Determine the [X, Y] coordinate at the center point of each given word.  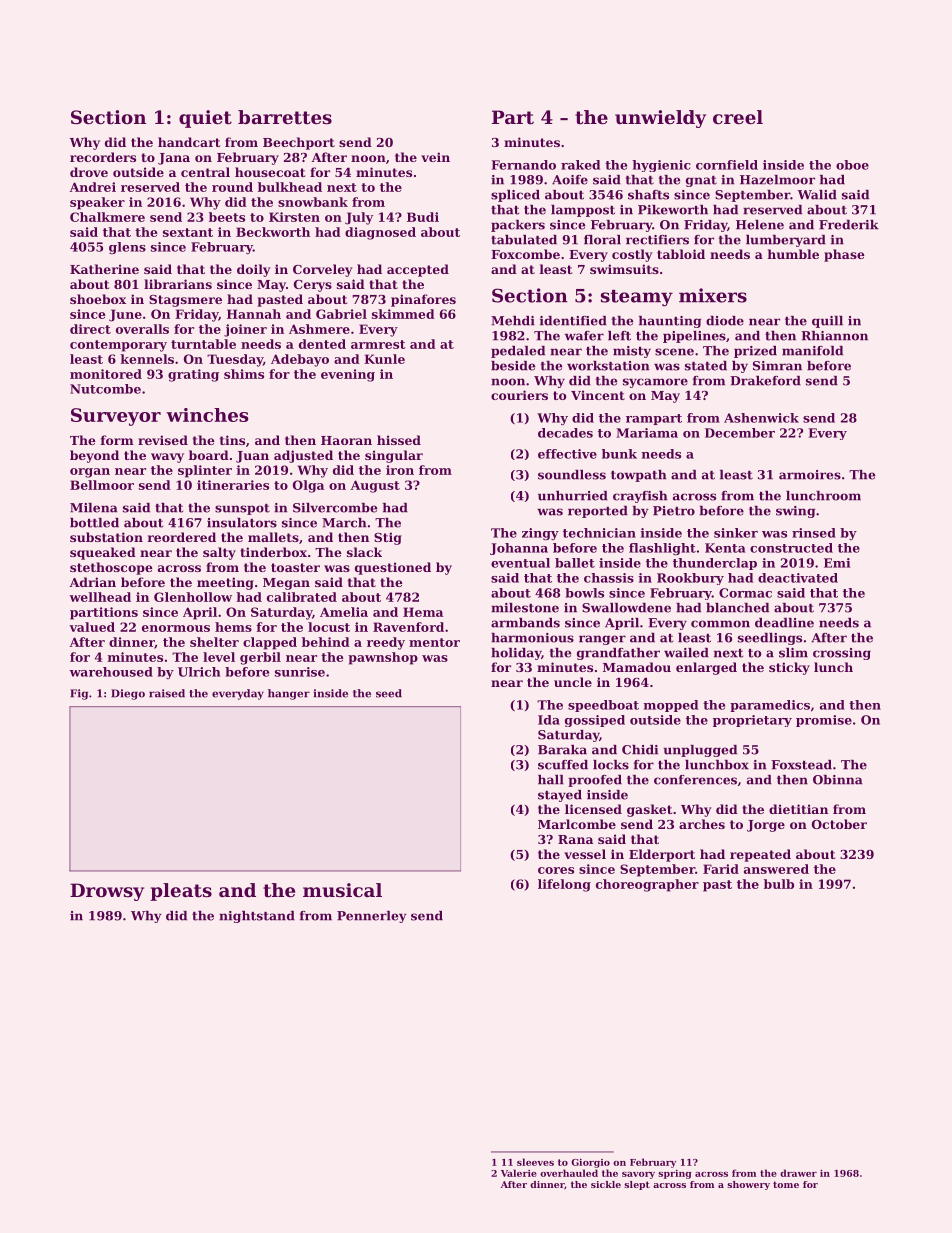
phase [844, 255]
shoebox [98, 299]
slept [637, 1185]
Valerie [519, 1173]
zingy [540, 534]
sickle [606, 1184]
